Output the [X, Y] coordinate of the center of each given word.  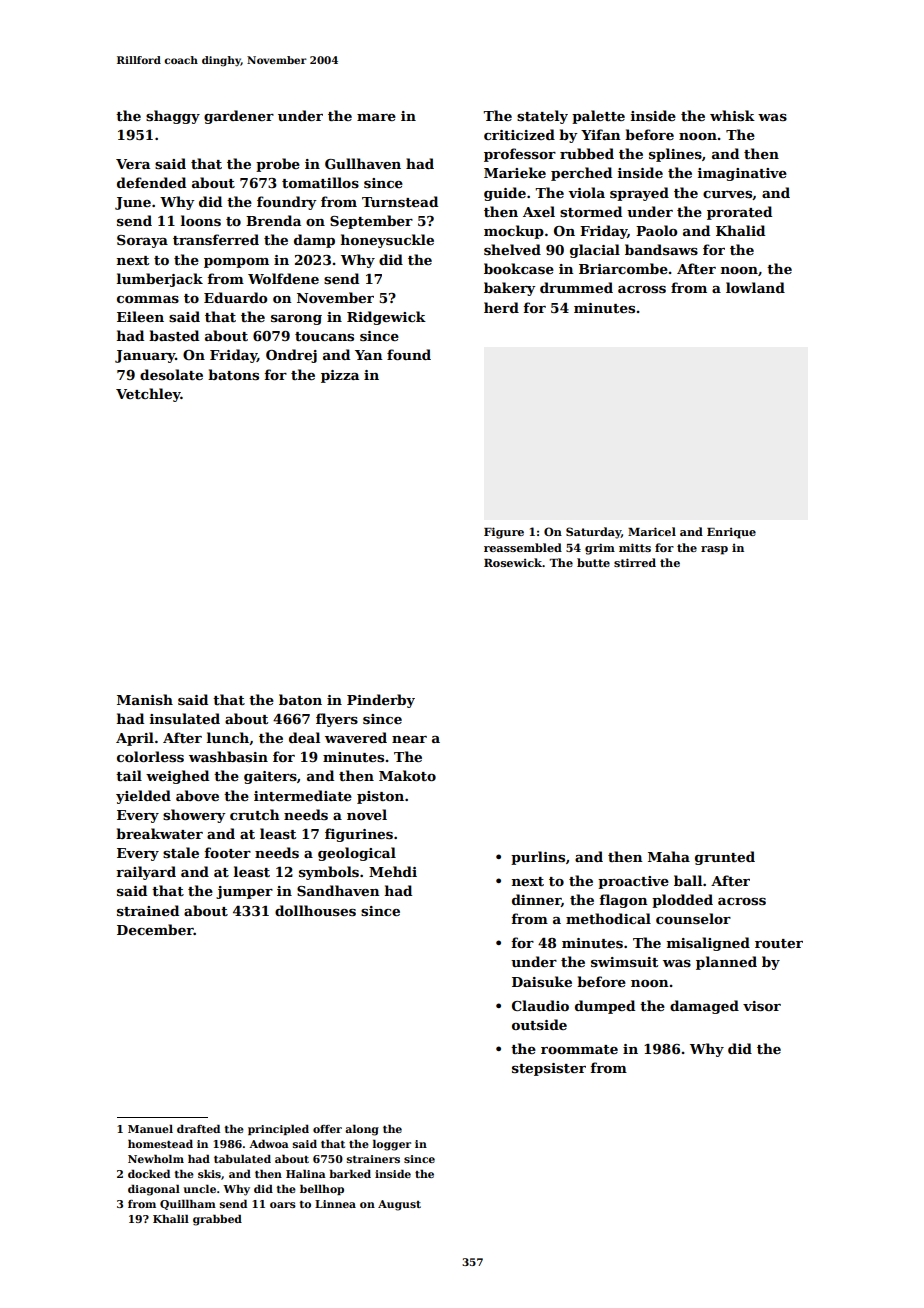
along [362, 1130]
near [409, 739]
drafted [198, 1128]
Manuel [150, 1128]
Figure [504, 533]
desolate [171, 374]
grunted [725, 858]
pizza [340, 376]
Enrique [731, 533]
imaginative [742, 174]
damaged [704, 1007]
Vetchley [148, 395]
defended [151, 182]
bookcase [519, 268]
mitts [635, 547]
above [197, 795]
